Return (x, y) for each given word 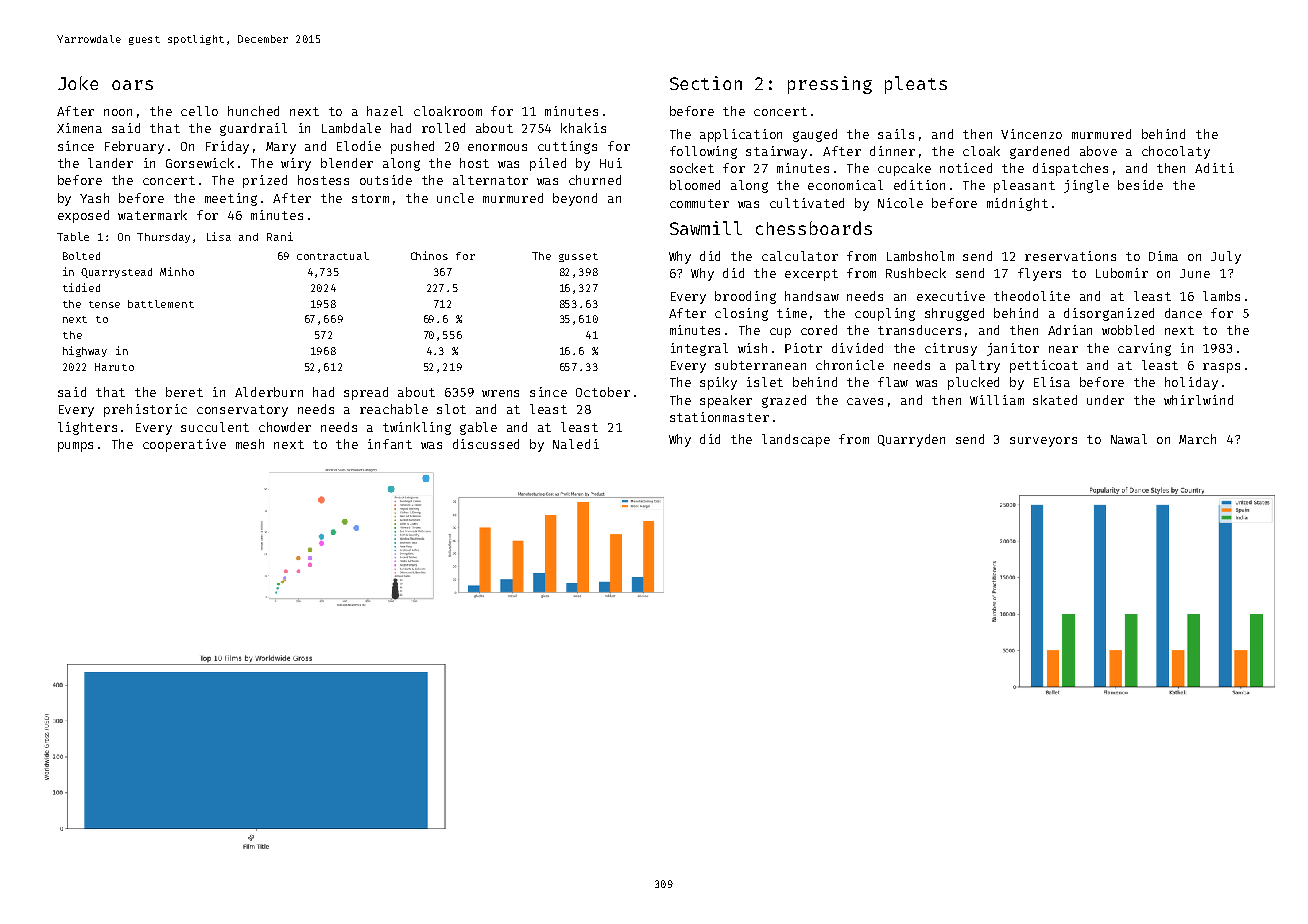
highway (85, 351)
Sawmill (706, 228)
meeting (231, 199)
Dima (1163, 256)
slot (451, 409)
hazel (385, 111)
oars (132, 85)
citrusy (951, 349)
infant (390, 444)
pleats (916, 85)
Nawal (1129, 439)
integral (699, 349)
